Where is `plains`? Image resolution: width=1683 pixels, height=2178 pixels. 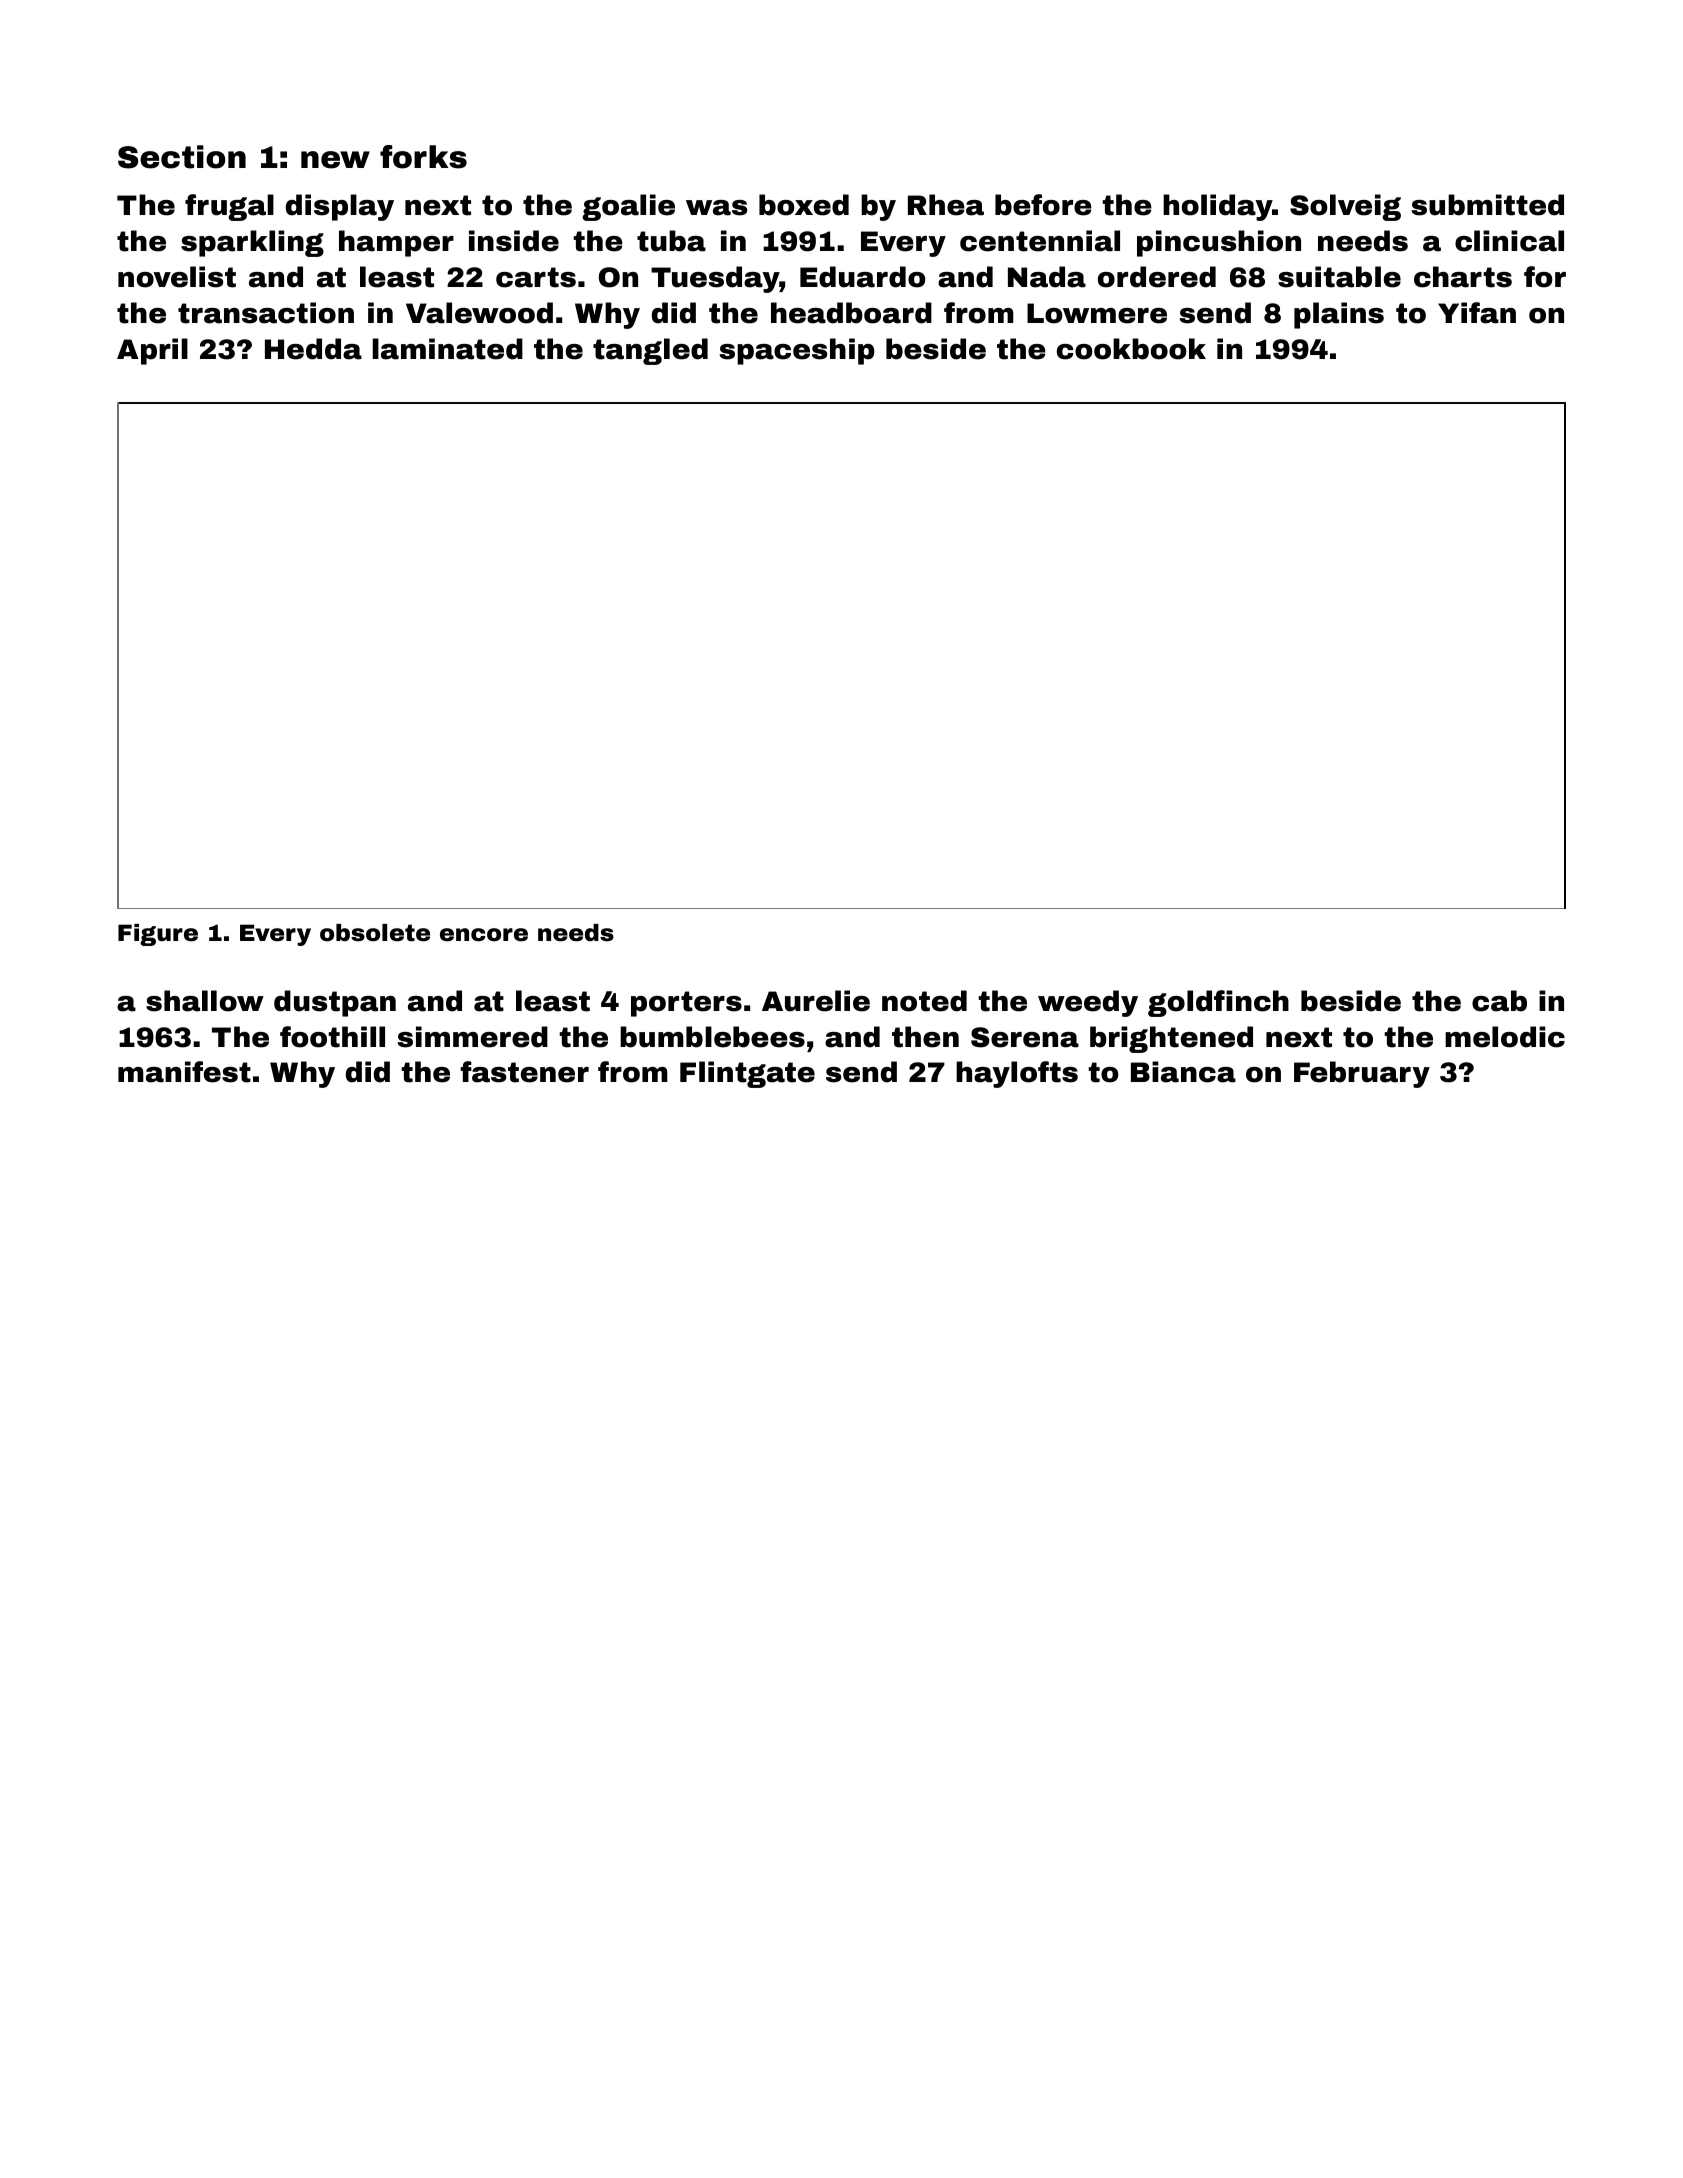 plains is located at coordinates (1339, 315).
